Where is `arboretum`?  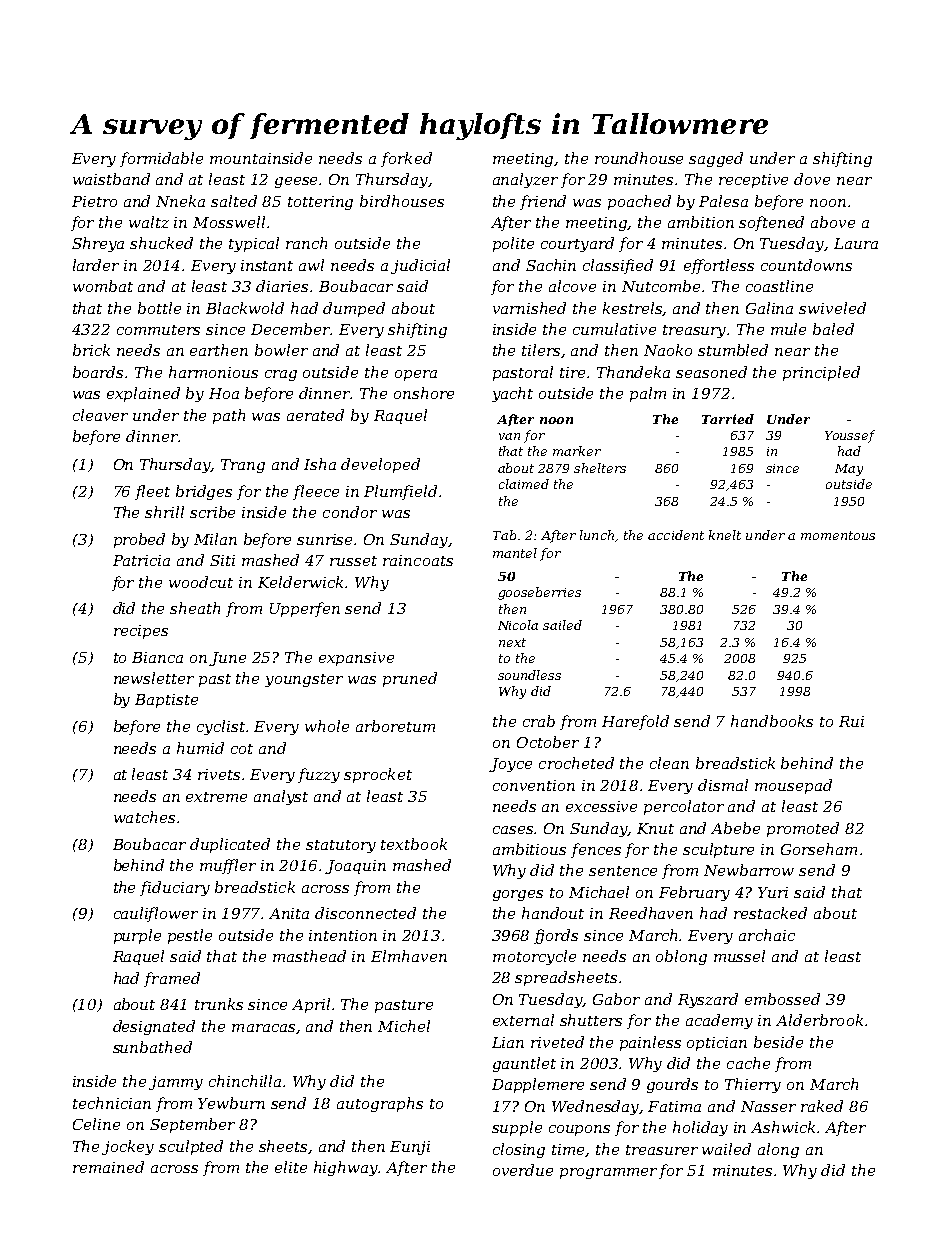
arboretum is located at coordinates (395, 726).
